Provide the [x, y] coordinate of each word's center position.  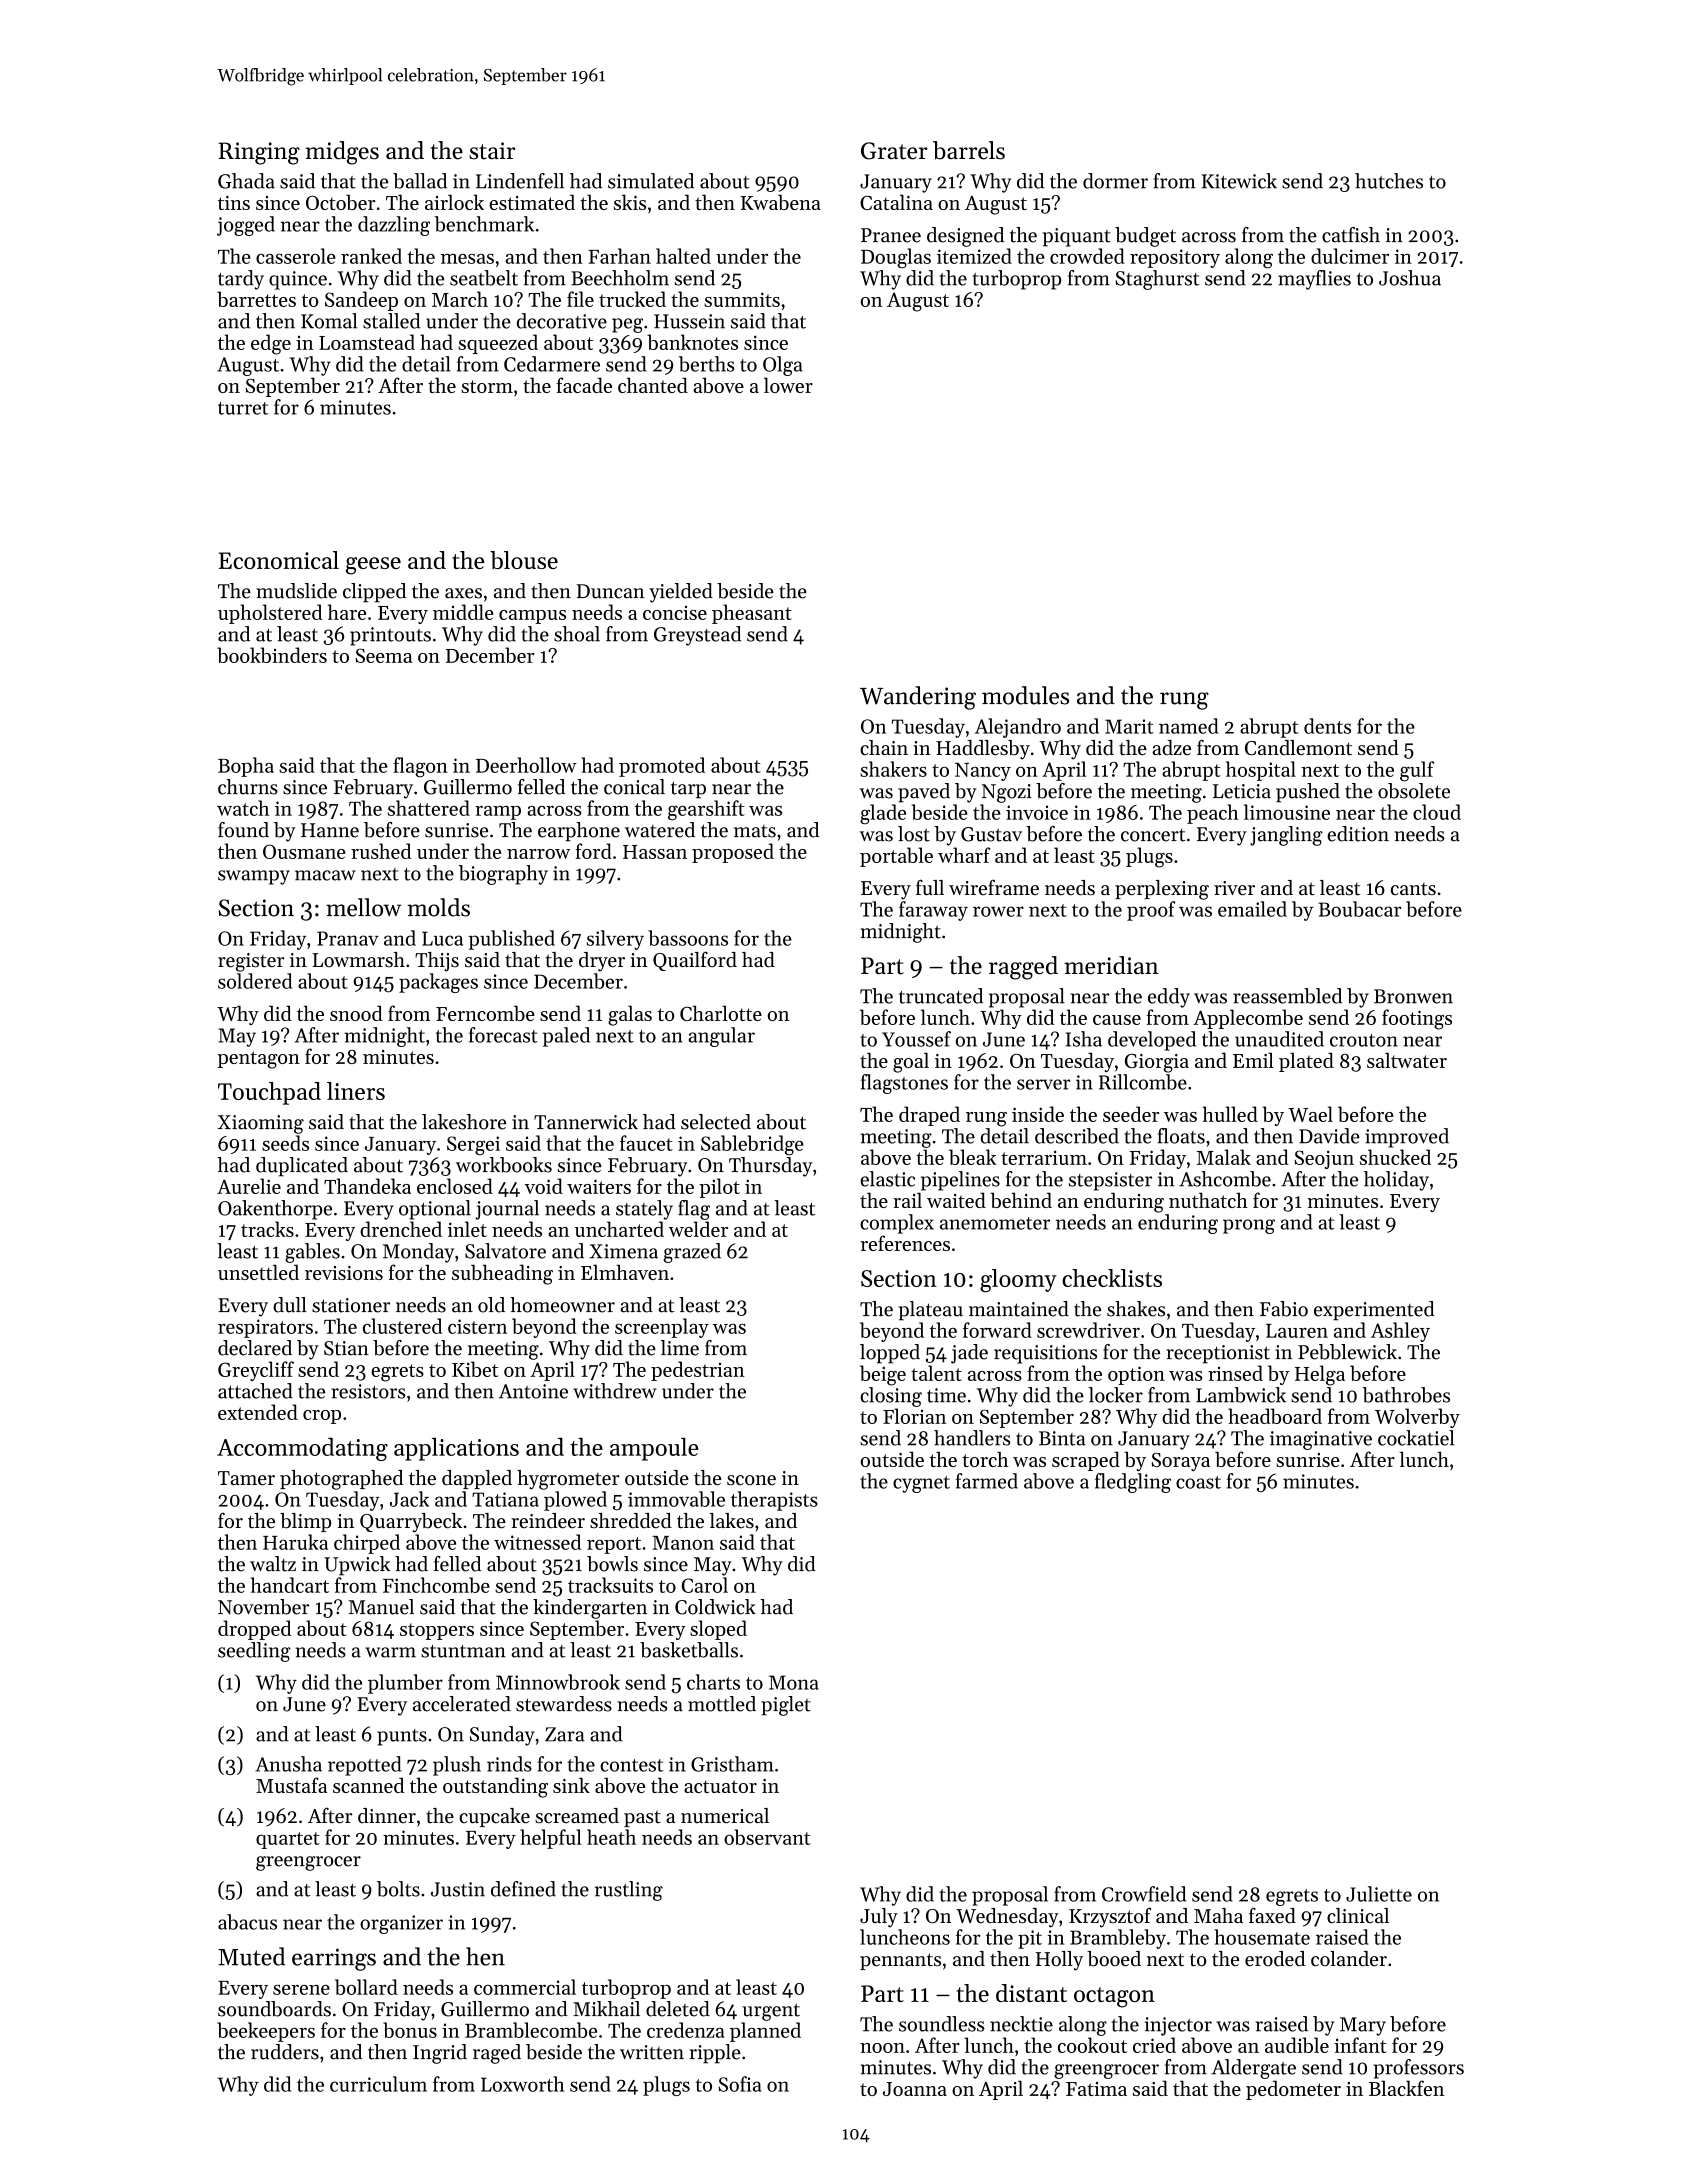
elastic [887, 1179]
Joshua [1410, 278]
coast [1198, 1482]
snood [356, 1013]
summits [742, 299]
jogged [246, 226]
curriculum [378, 2084]
